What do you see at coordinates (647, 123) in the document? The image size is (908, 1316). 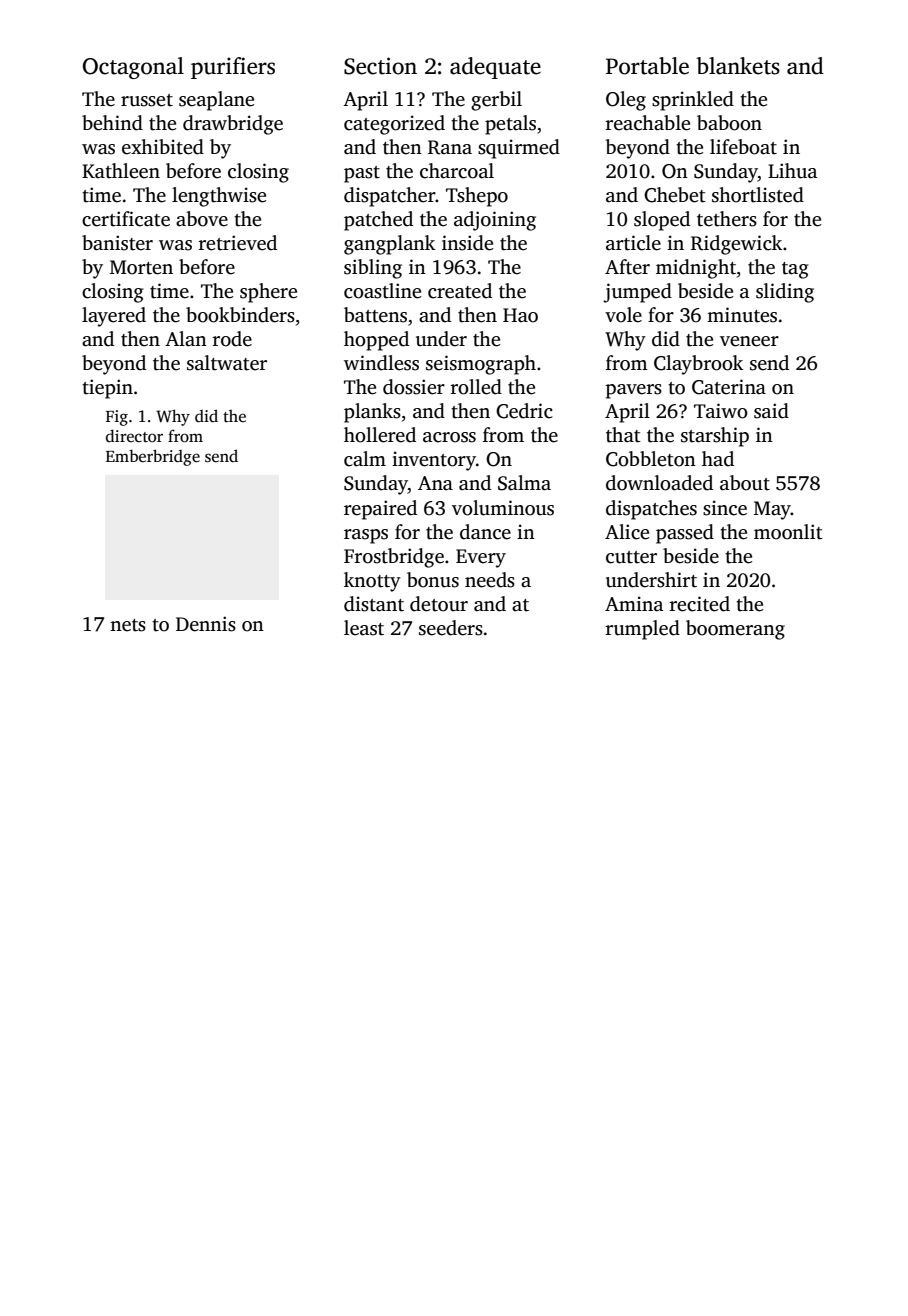 I see `reachable` at bounding box center [647, 123].
